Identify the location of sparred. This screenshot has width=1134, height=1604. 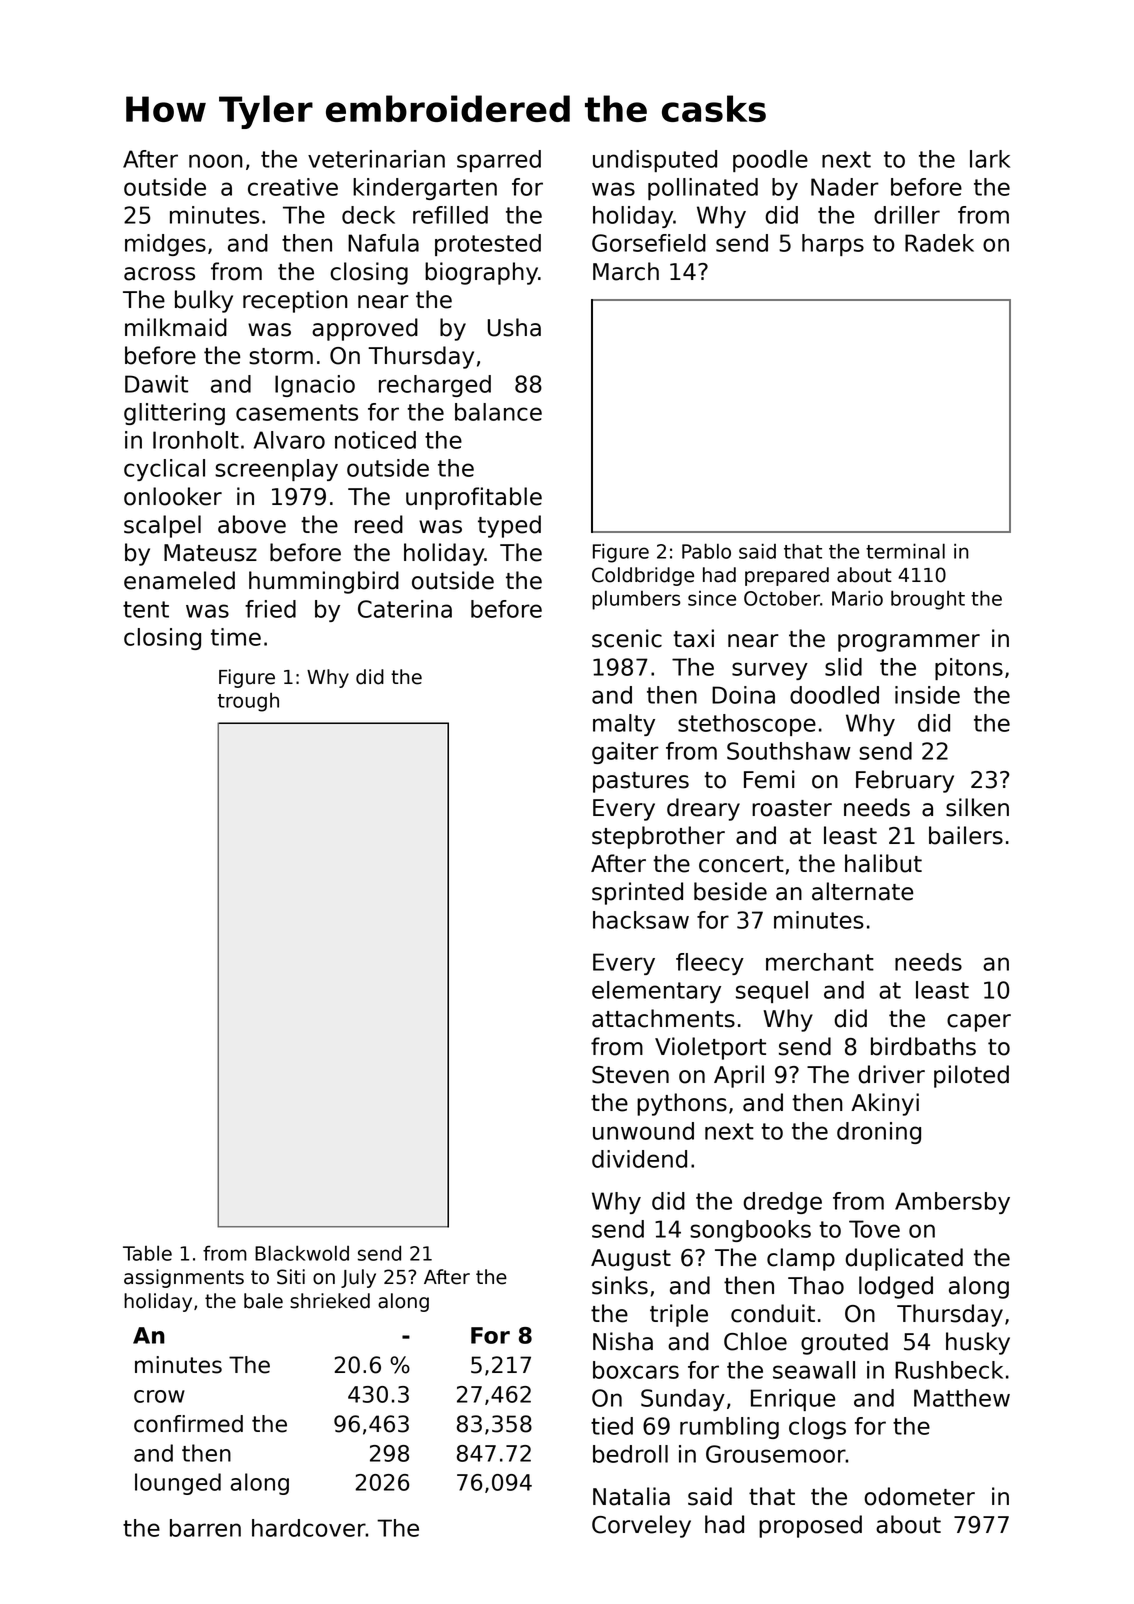
(499, 161).
